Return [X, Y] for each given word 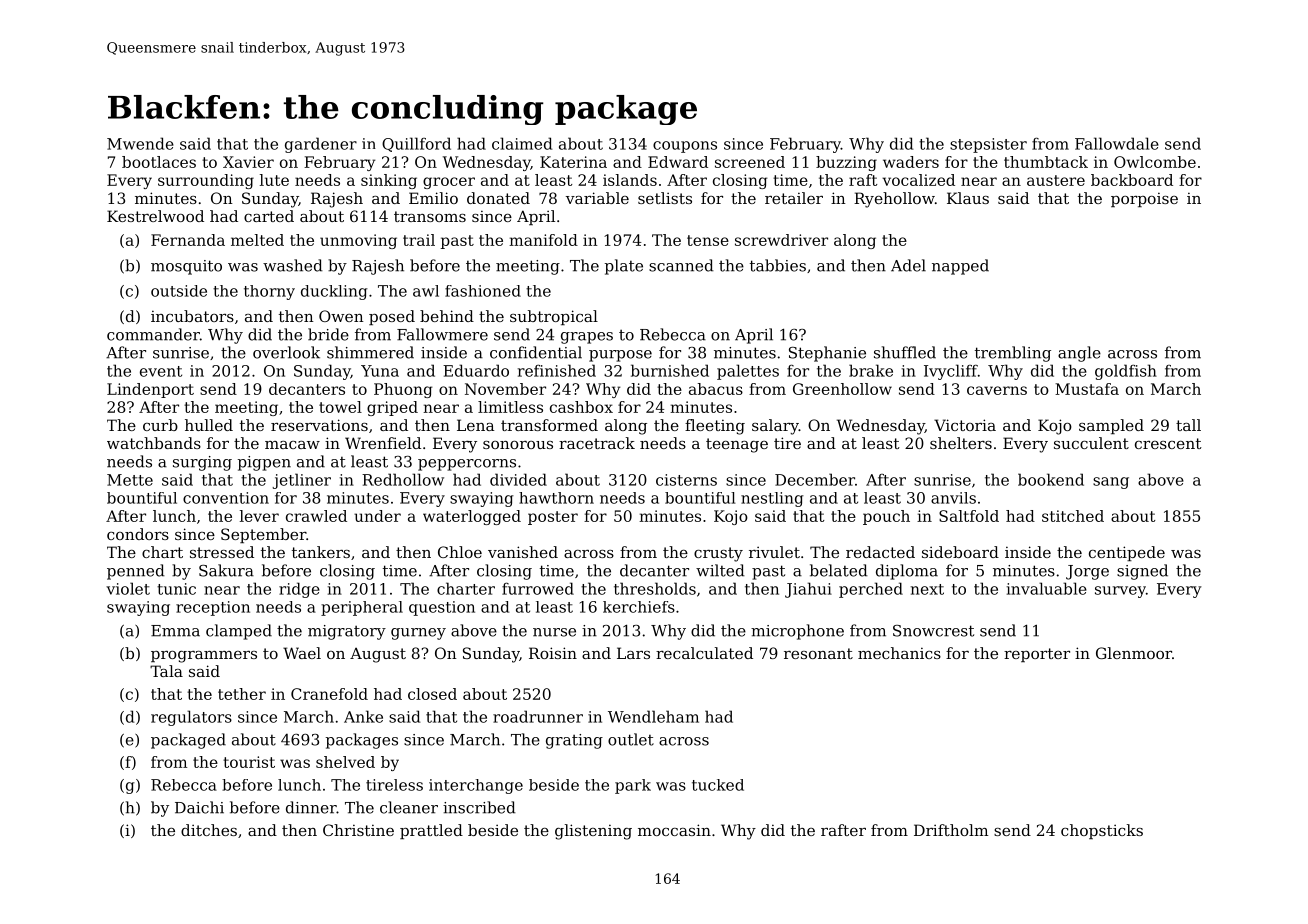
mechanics [899, 653]
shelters [961, 443]
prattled [431, 831]
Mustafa [1087, 389]
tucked [718, 785]
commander [153, 334]
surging [202, 463]
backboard [1132, 180]
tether [242, 694]
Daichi [199, 807]
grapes [587, 338]
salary [775, 427]
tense [708, 240]
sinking [389, 181]
